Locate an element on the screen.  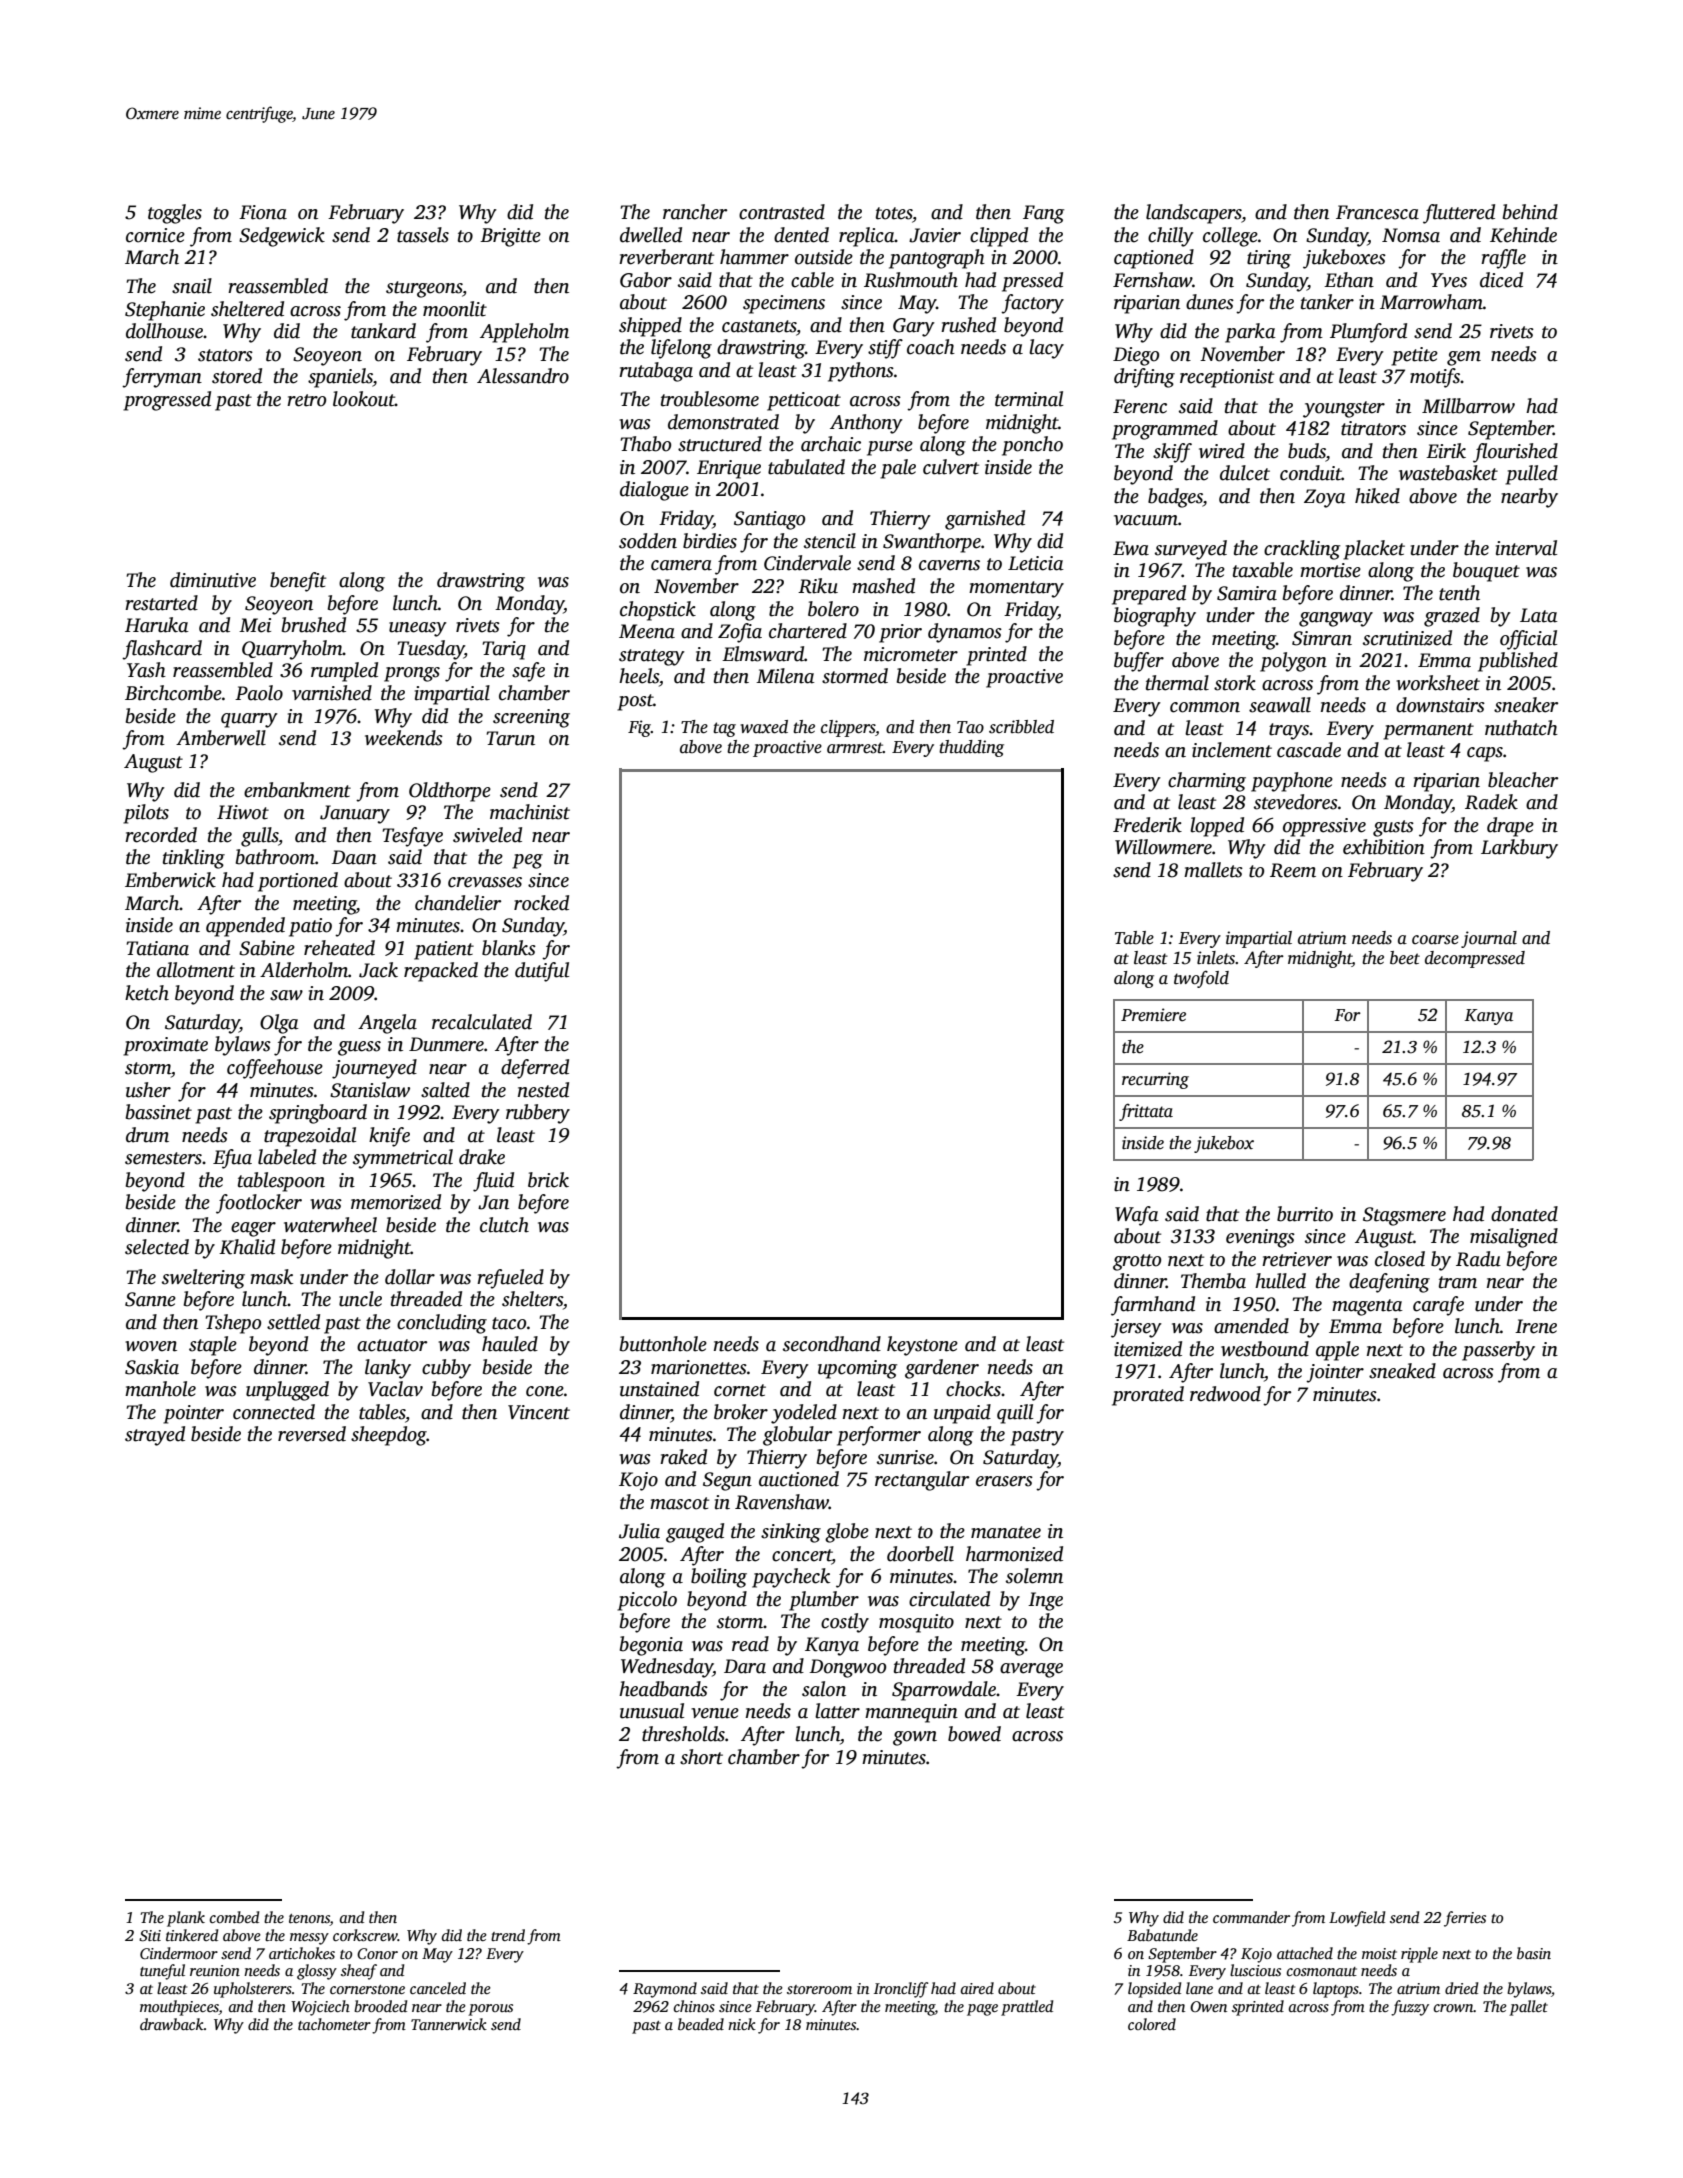
pallet is located at coordinates (1528, 2008).
